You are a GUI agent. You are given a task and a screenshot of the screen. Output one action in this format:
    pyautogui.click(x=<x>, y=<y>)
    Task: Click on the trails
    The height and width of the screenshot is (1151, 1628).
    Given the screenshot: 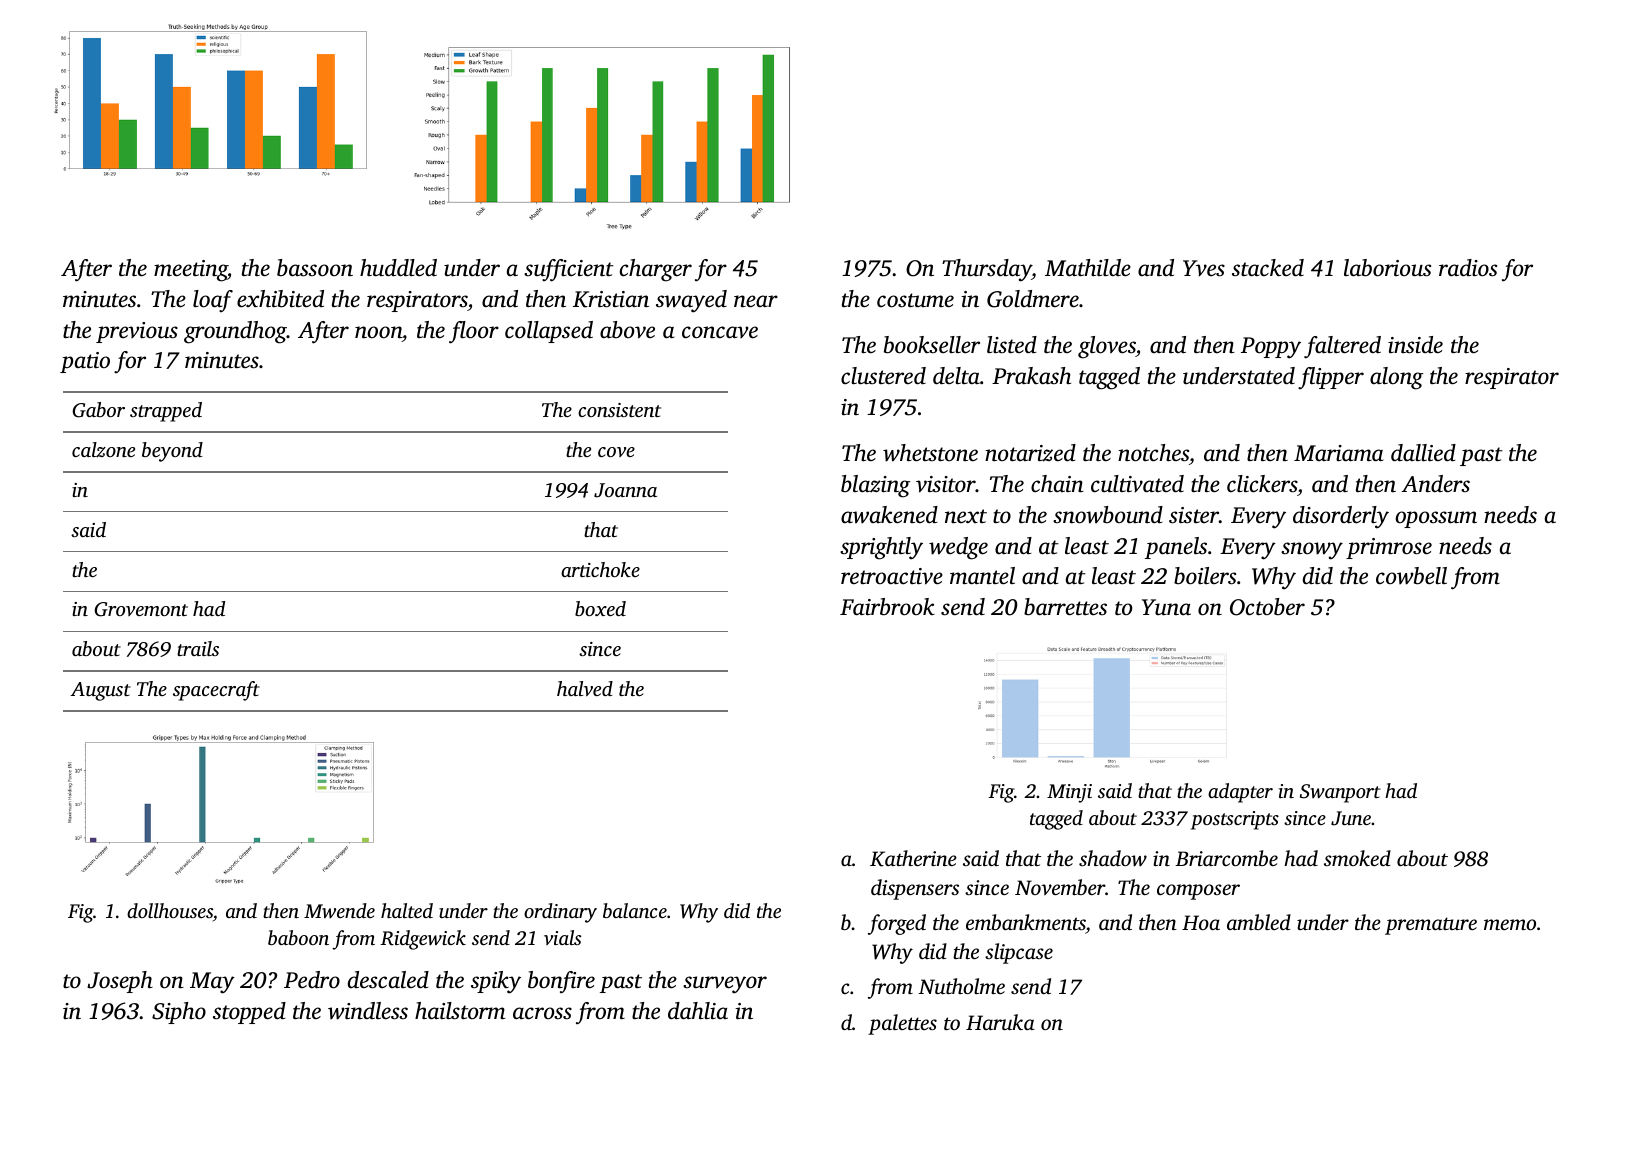 What is the action you would take?
    pyautogui.click(x=198, y=648)
